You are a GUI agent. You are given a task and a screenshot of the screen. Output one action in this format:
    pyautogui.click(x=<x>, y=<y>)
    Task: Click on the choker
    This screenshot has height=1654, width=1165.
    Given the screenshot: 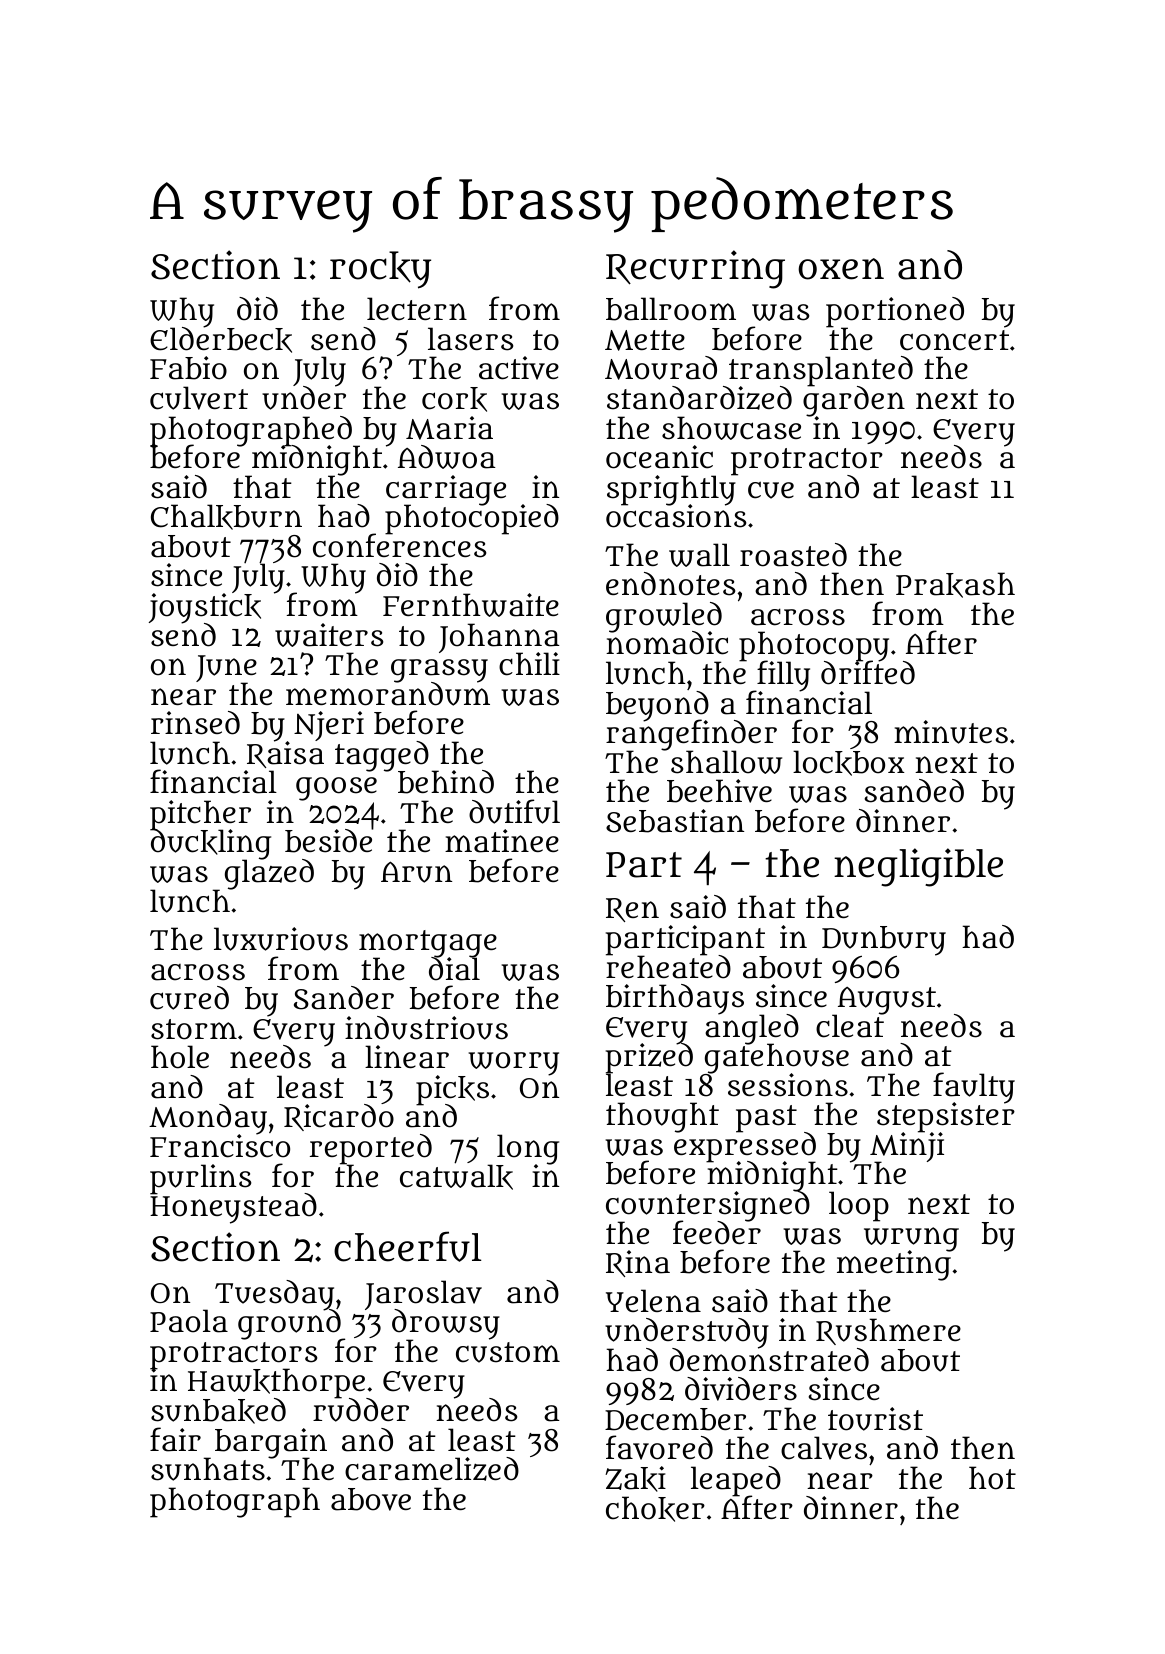 What is the action you would take?
    pyautogui.click(x=655, y=1509)
